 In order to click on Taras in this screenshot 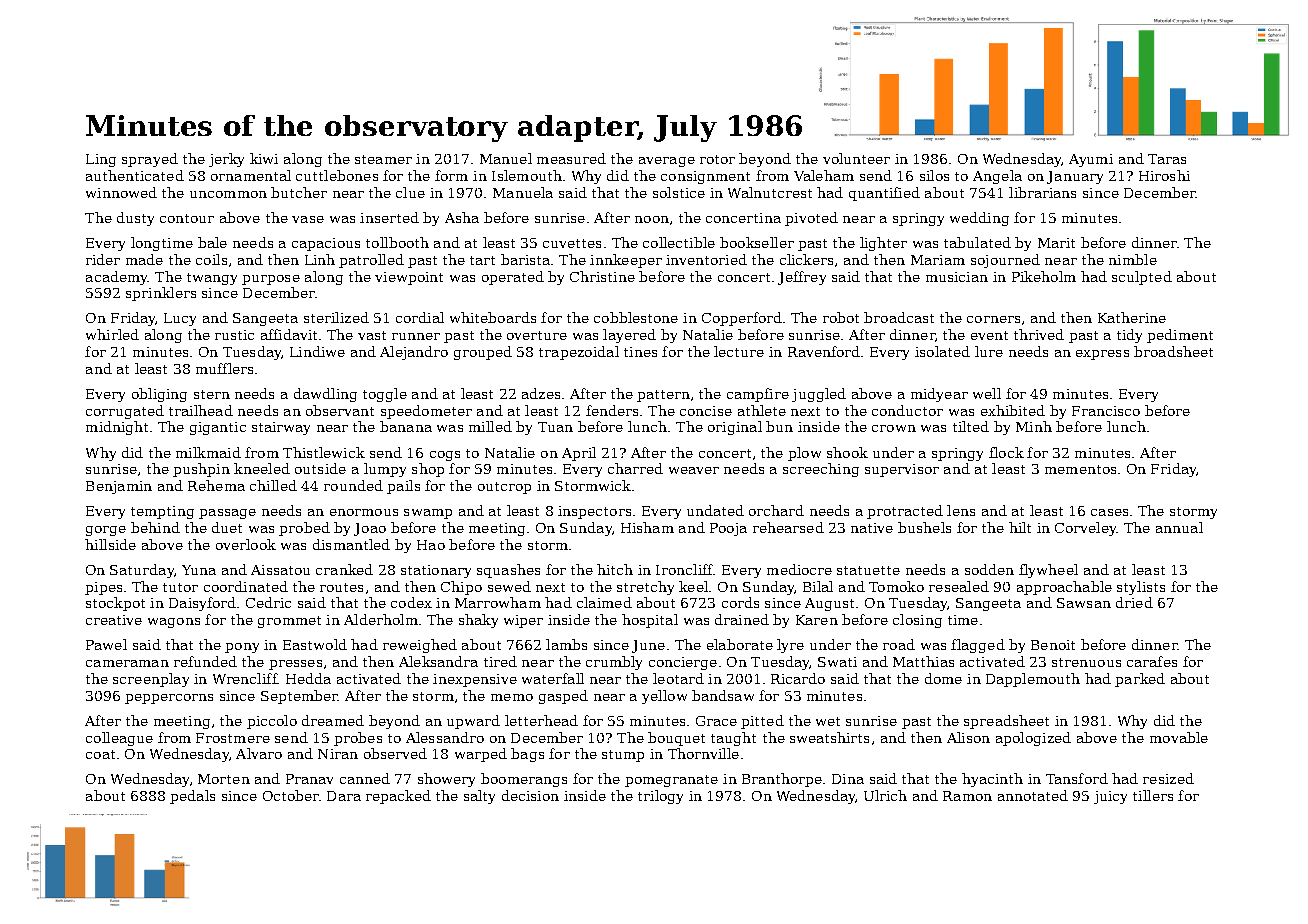, I will do `click(1167, 159)`.
